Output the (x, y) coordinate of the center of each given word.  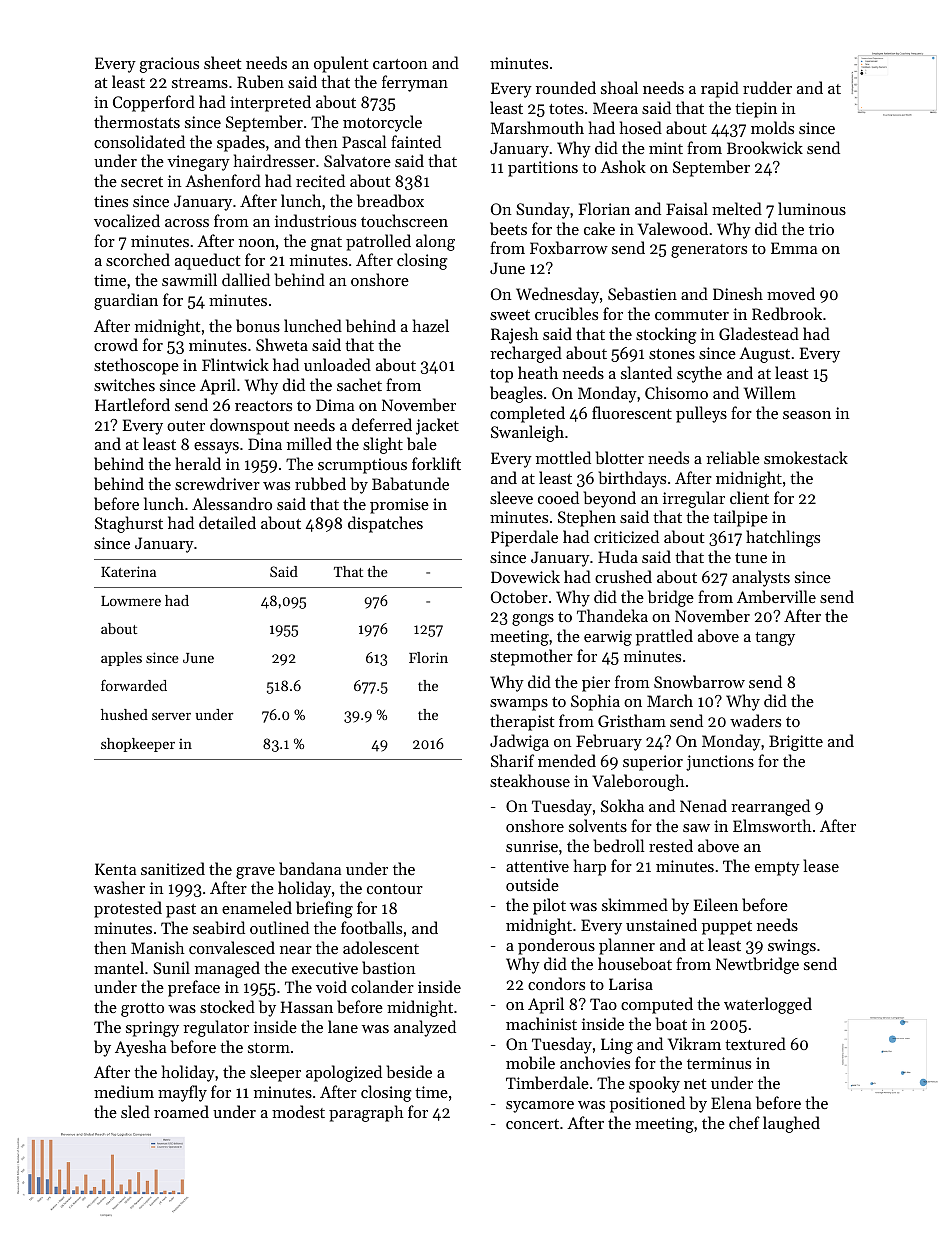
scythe (699, 374)
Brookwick (765, 147)
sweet (510, 315)
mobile (530, 1062)
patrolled (378, 242)
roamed (181, 1111)
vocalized (127, 220)
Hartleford (132, 404)
